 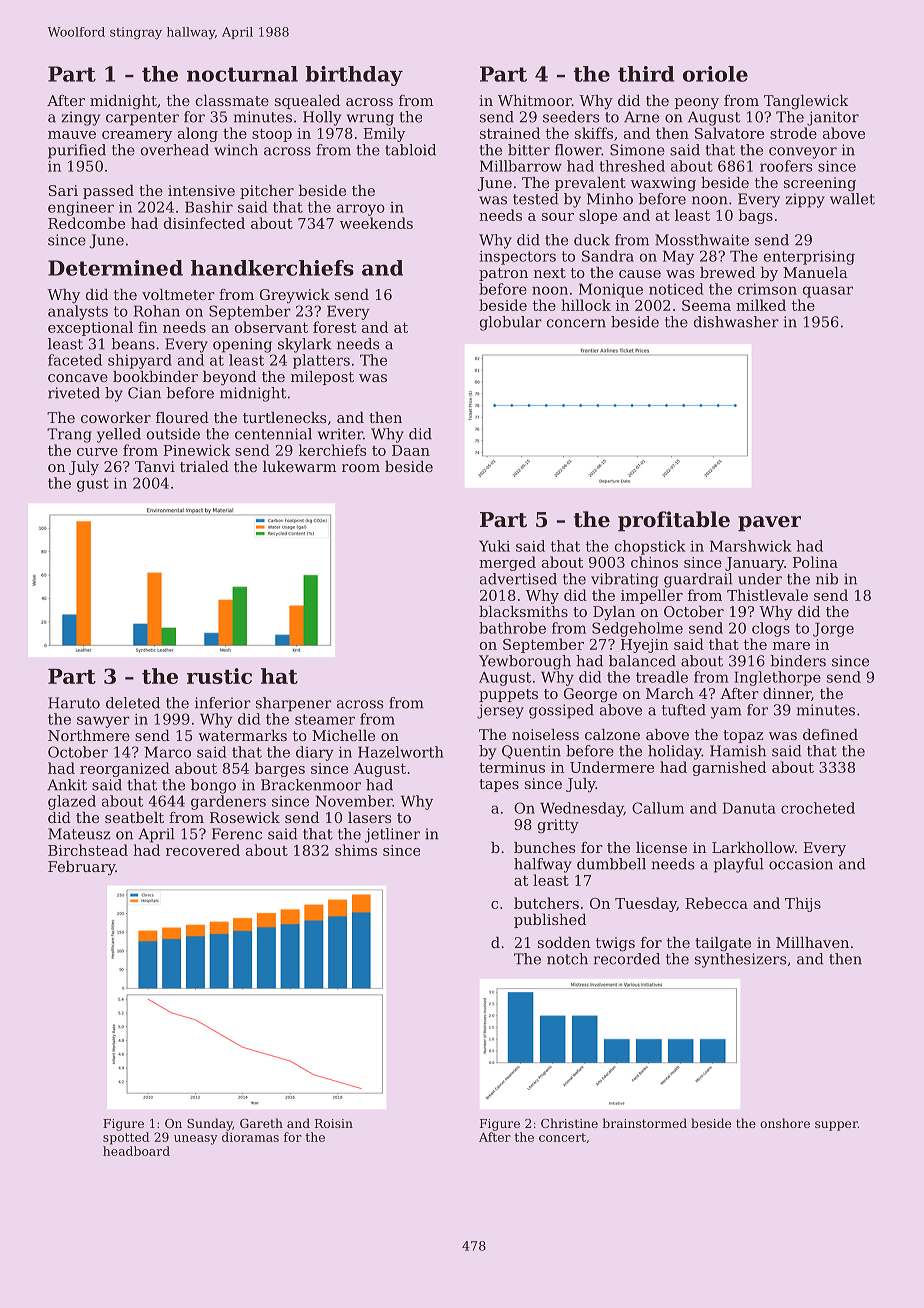 What do you see at coordinates (736, 322) in the screenshot?
I see `dishwasher` at bounding box center [736, 322].
